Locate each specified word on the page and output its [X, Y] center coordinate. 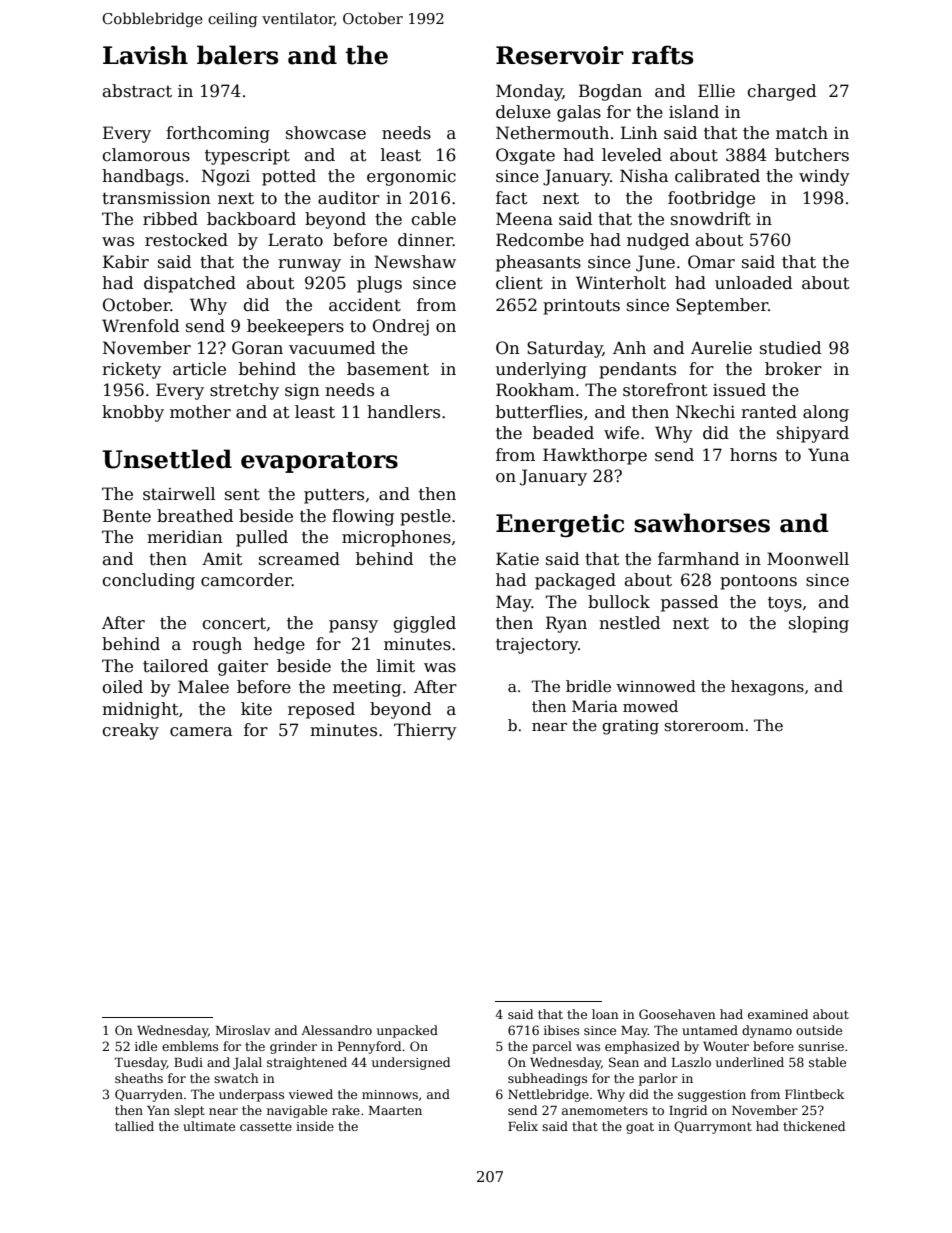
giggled [424, 624]
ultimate [209, 1126]
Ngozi [226, 177]
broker [793, 369]
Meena [524, 219]
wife [621, 433]
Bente [127, 516]
